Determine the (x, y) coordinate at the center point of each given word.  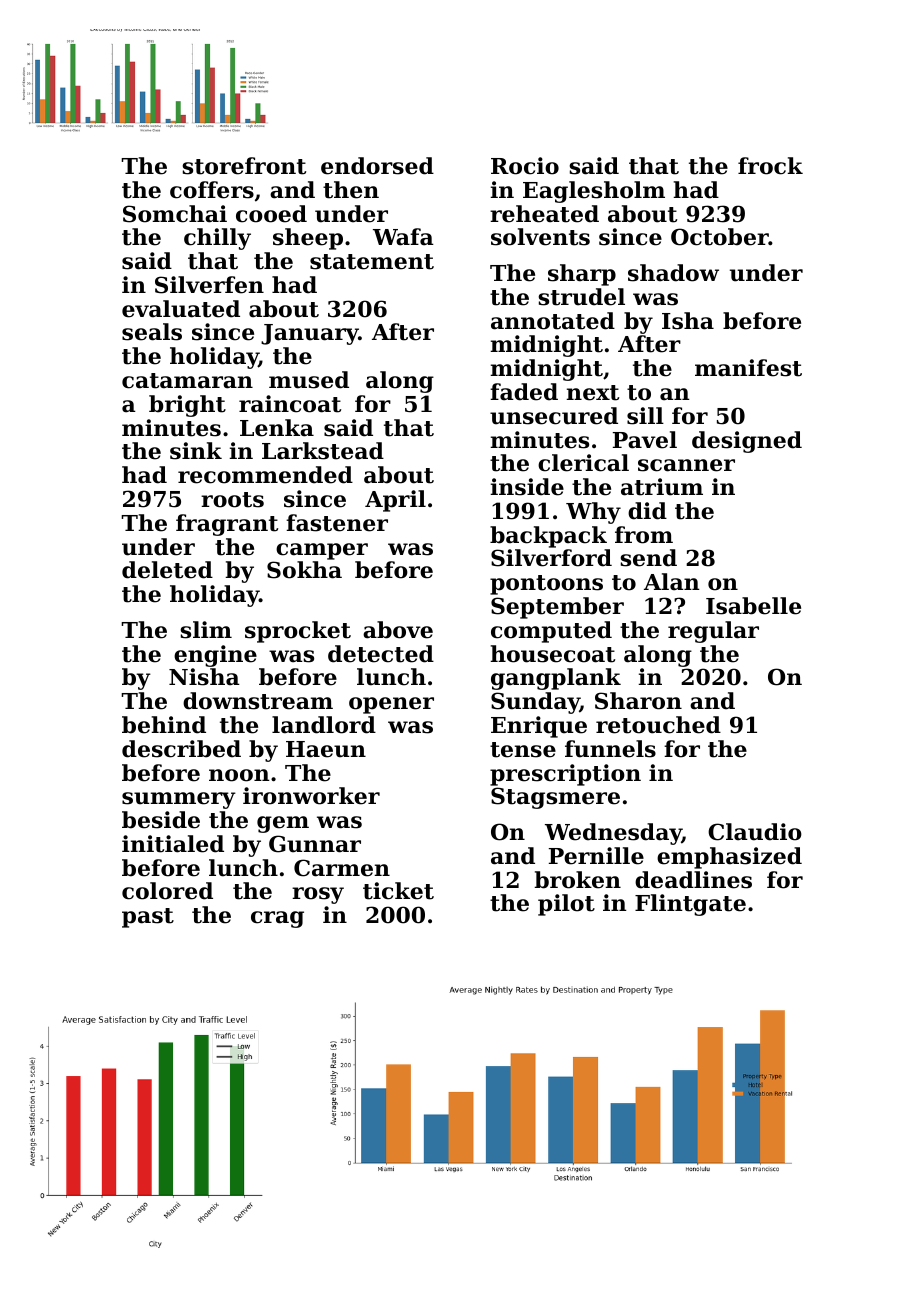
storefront (244, 166)
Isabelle (753, 606)
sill (645, 416)
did (647, 511)
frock (770, 166)
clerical (583, 463)
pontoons (546, 585)
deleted (167, 570)
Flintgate (690, 905)
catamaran (187, 381)
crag (277, 919)
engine (215, 656)
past (148, 918)
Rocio (525, 166)
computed (551, 632)
